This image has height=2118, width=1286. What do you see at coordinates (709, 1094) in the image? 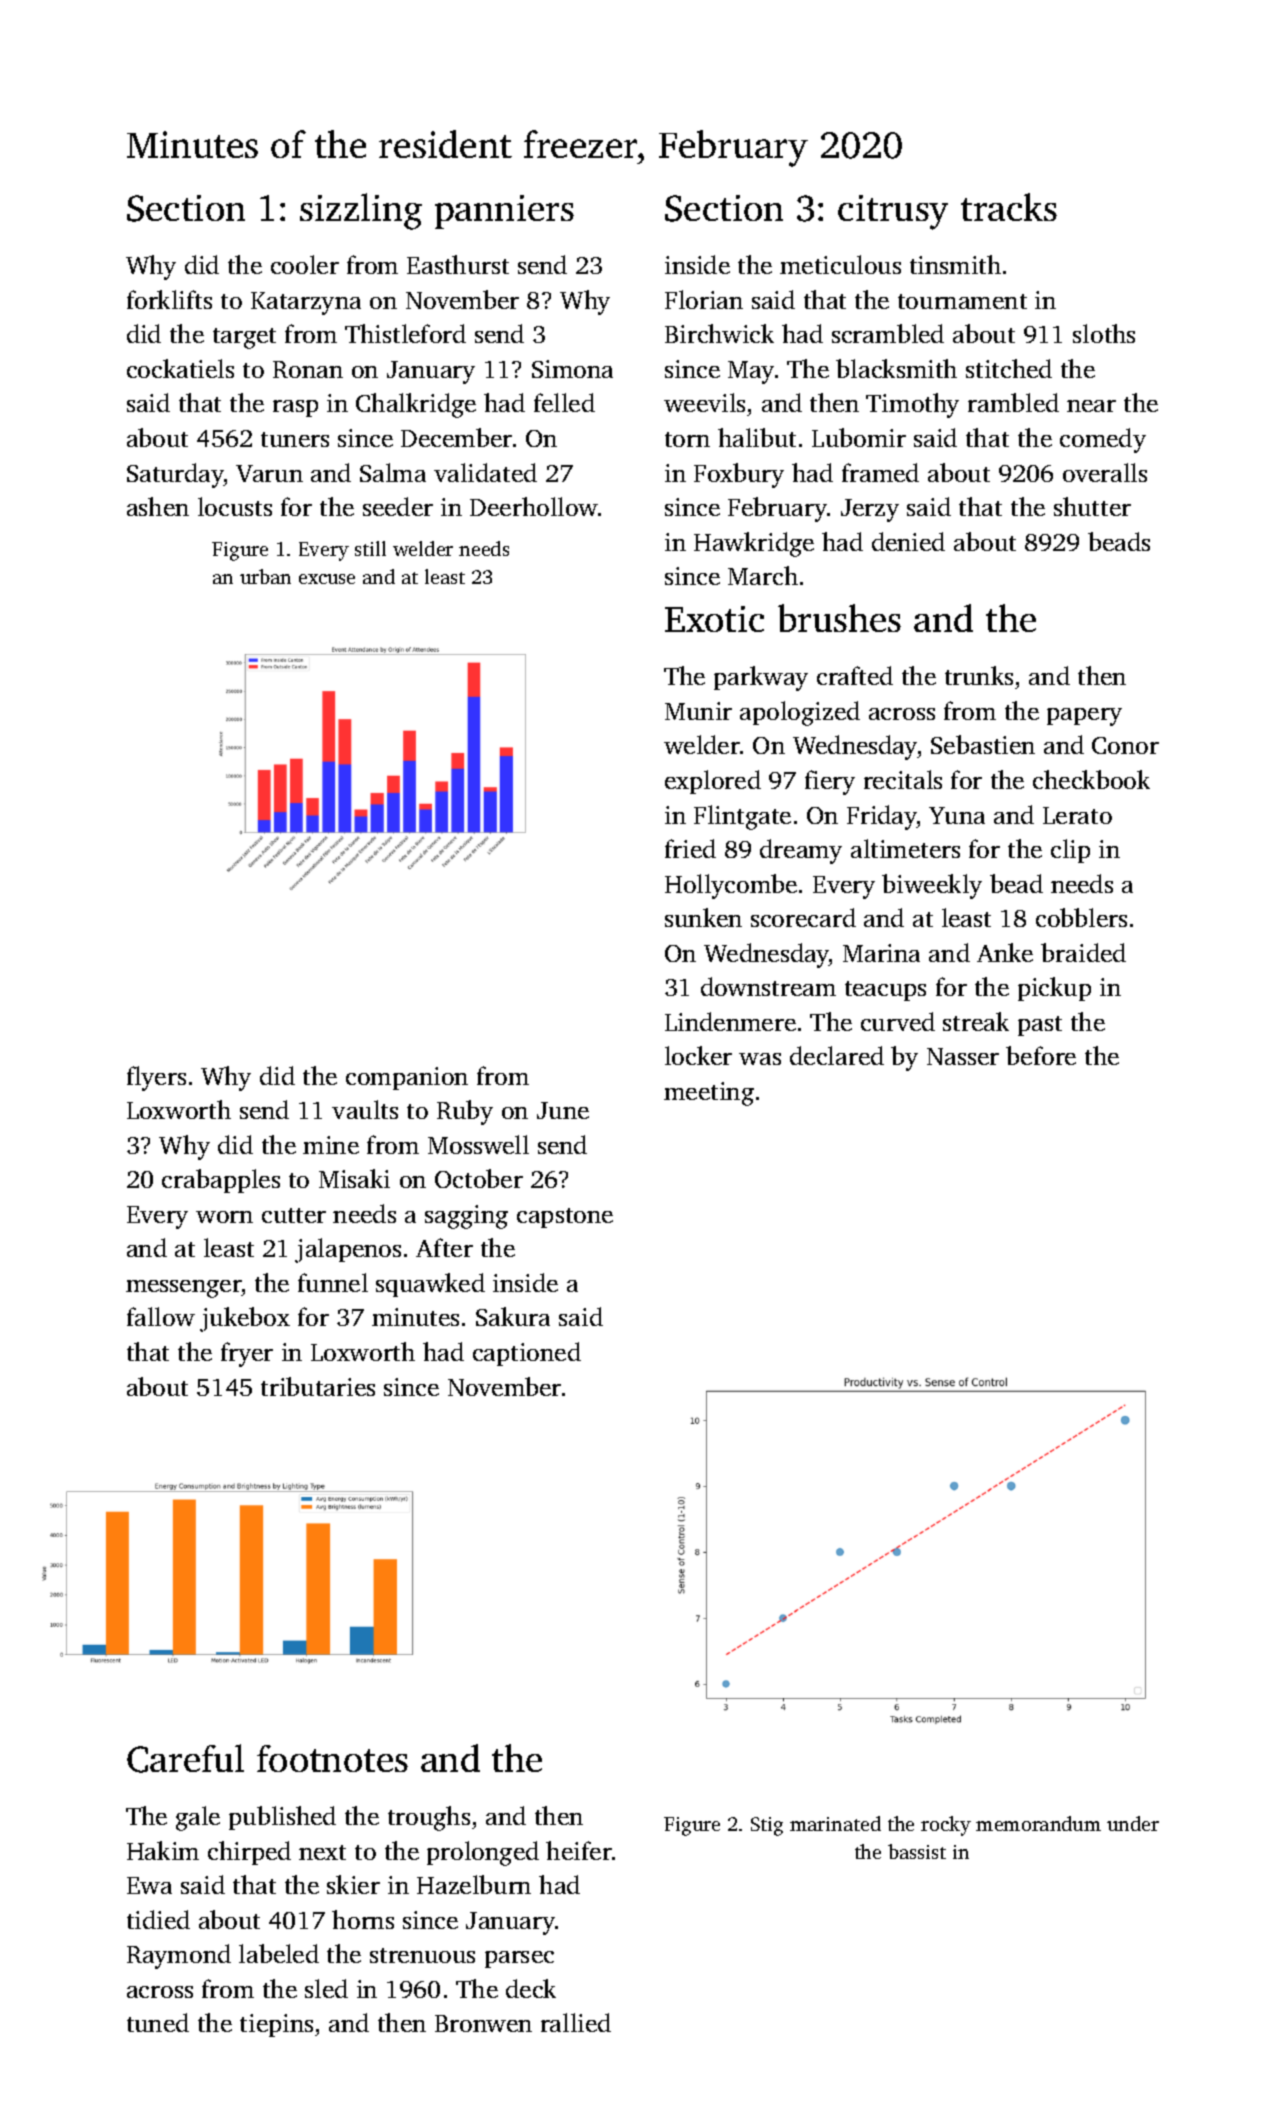
I see `meeting` at bounding box center [709, 1094].
